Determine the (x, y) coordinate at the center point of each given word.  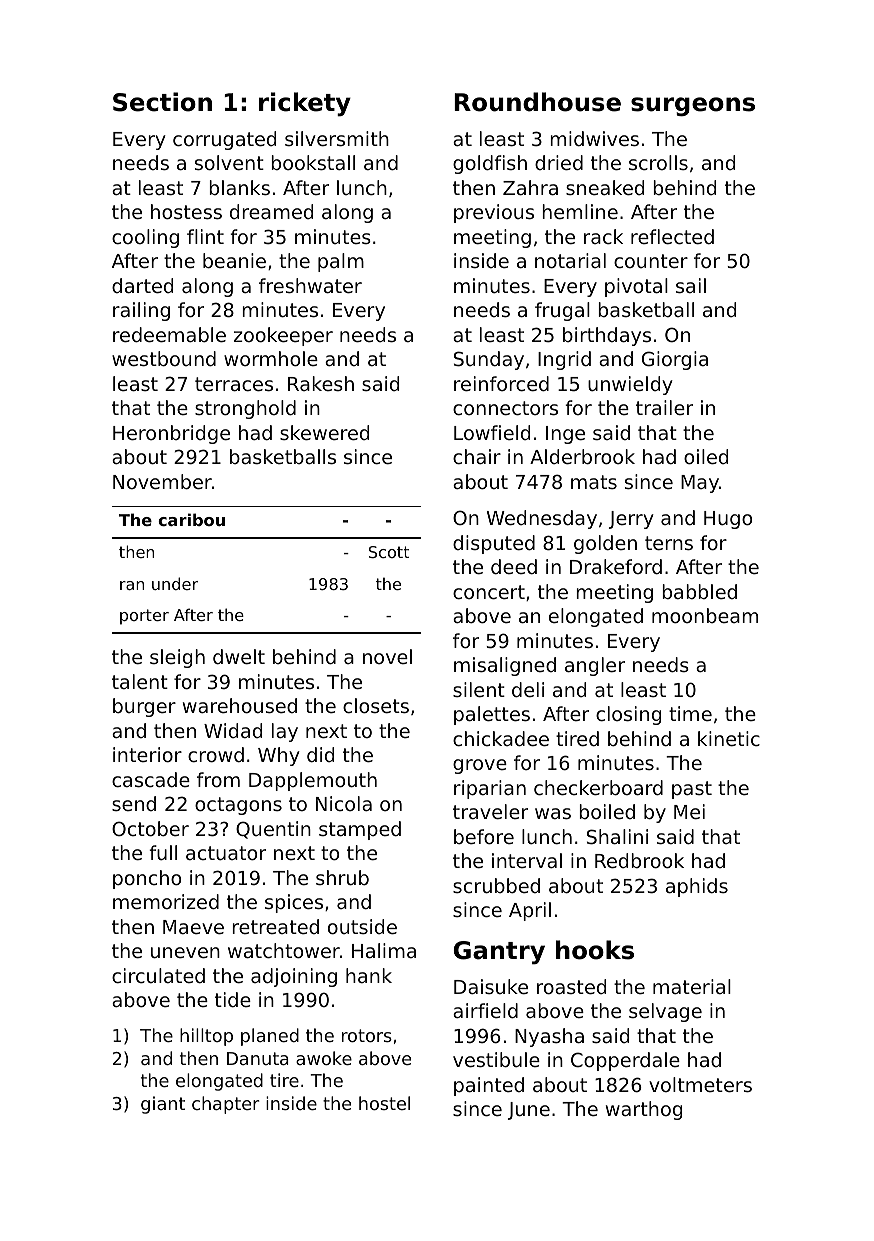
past (692, 790)
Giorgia (675, 360)
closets (376, 705)
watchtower (284, 950)
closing (628, 715)
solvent (229, 162)
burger (144, 707)
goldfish (490, 164)
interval (527, 860)
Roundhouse (537, 102)
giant (163, 1105)
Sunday (489, 360)
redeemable (169, 334)
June (529, 1111)
